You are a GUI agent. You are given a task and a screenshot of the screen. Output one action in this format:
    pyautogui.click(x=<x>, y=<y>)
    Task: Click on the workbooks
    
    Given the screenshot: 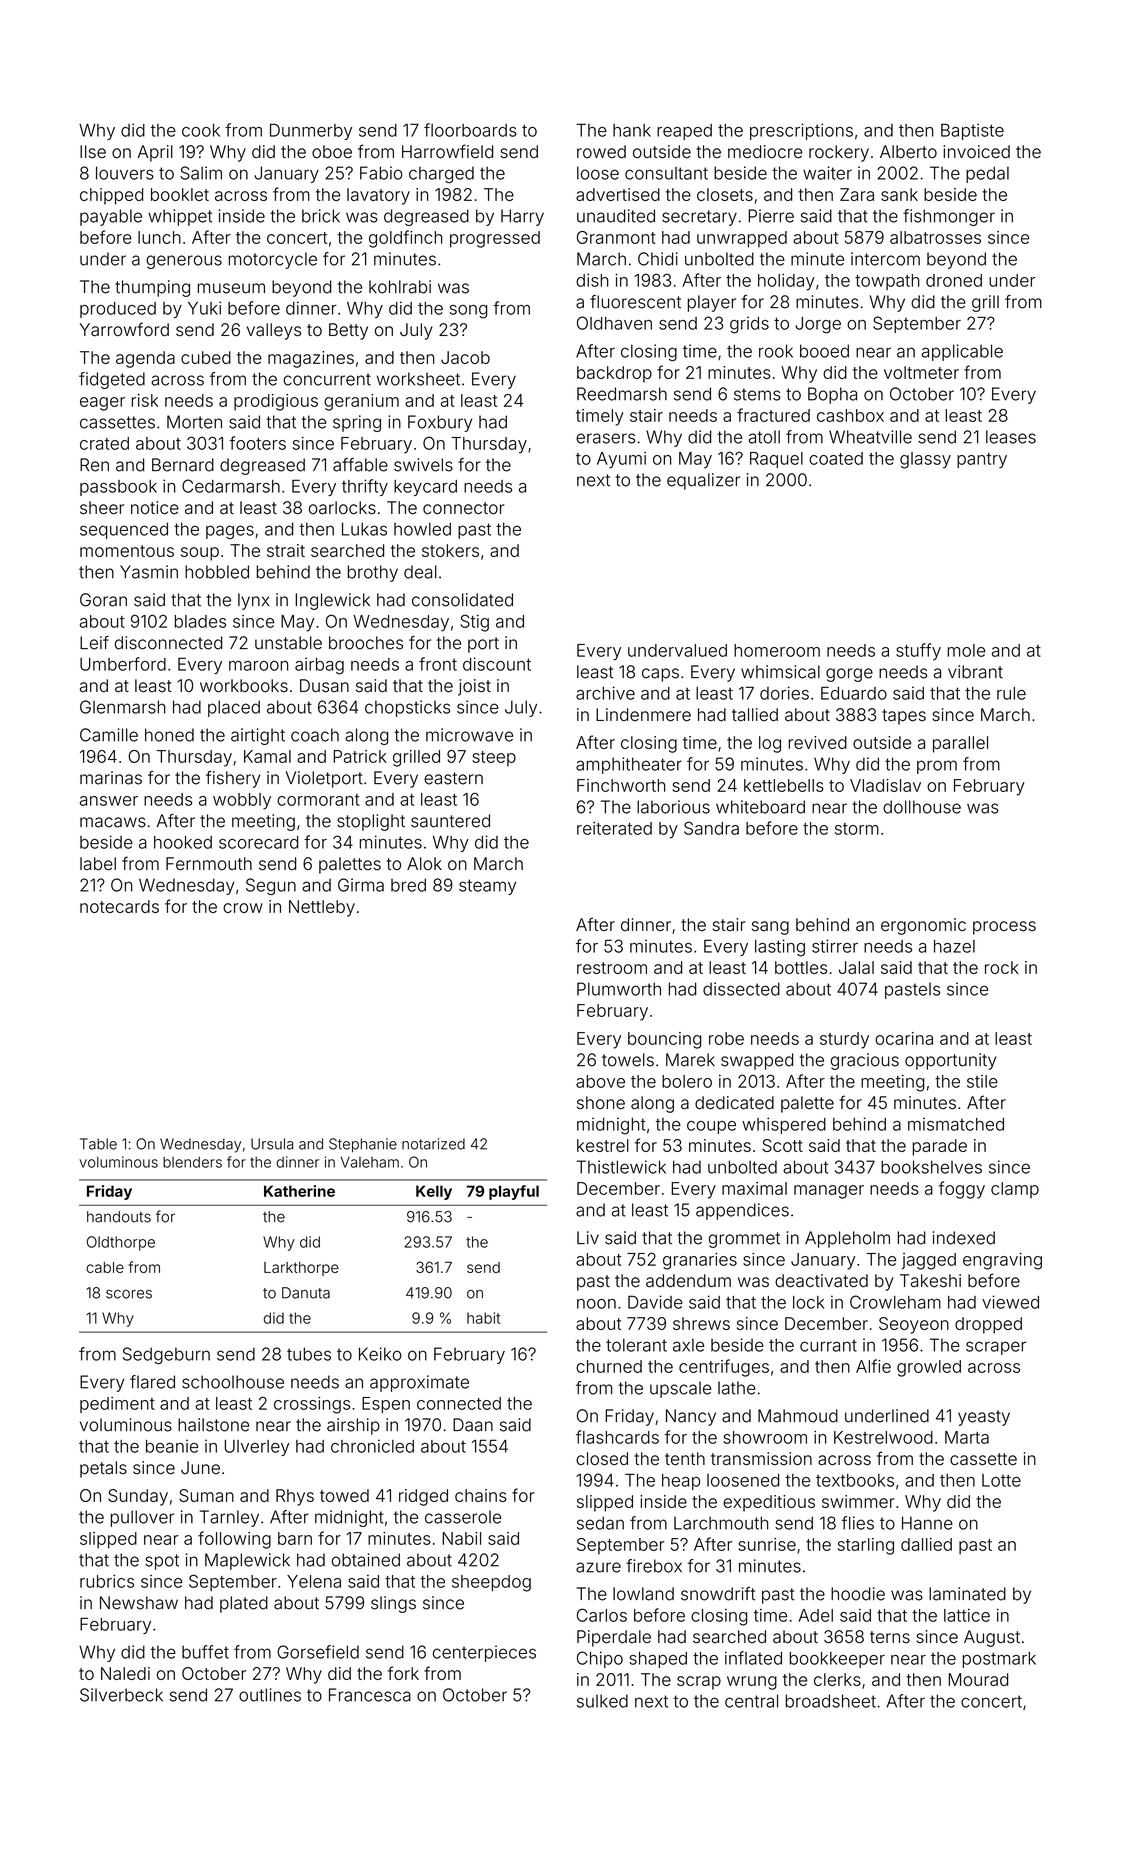 What is the action you would take?
    pyautogui.click(x=244, y=686)
